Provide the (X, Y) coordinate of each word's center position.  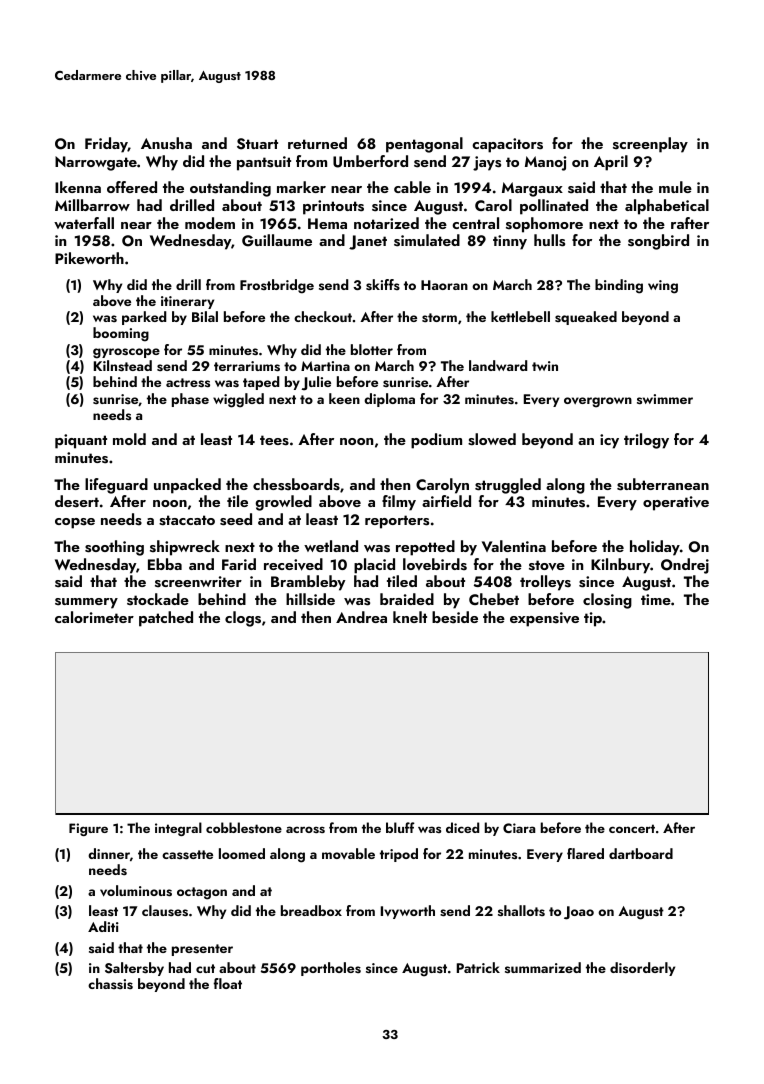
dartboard (641, 853)
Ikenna (78, 187)
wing (663, 287)
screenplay (650, 145)
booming (121, 334)
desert (77, 501)
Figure (88, 829)
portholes (331, 969)
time (656, 599)
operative (676, 503)
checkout (323, 316)
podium (436, 441)
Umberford (370, 161)
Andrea (361, 617)
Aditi (103, 926)
